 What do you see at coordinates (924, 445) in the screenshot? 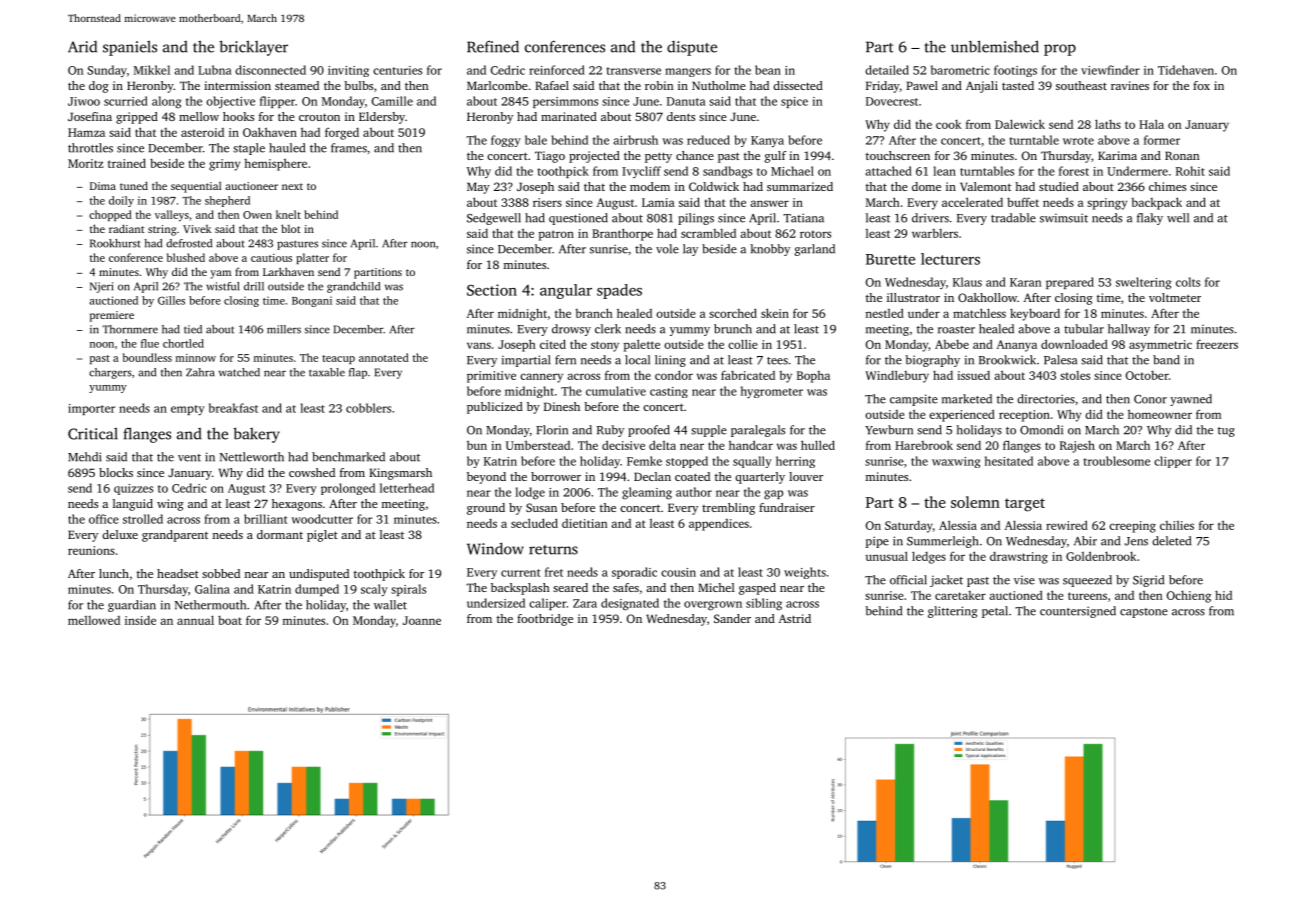
I see `Harebrook` at bounding box center [924, 445].
